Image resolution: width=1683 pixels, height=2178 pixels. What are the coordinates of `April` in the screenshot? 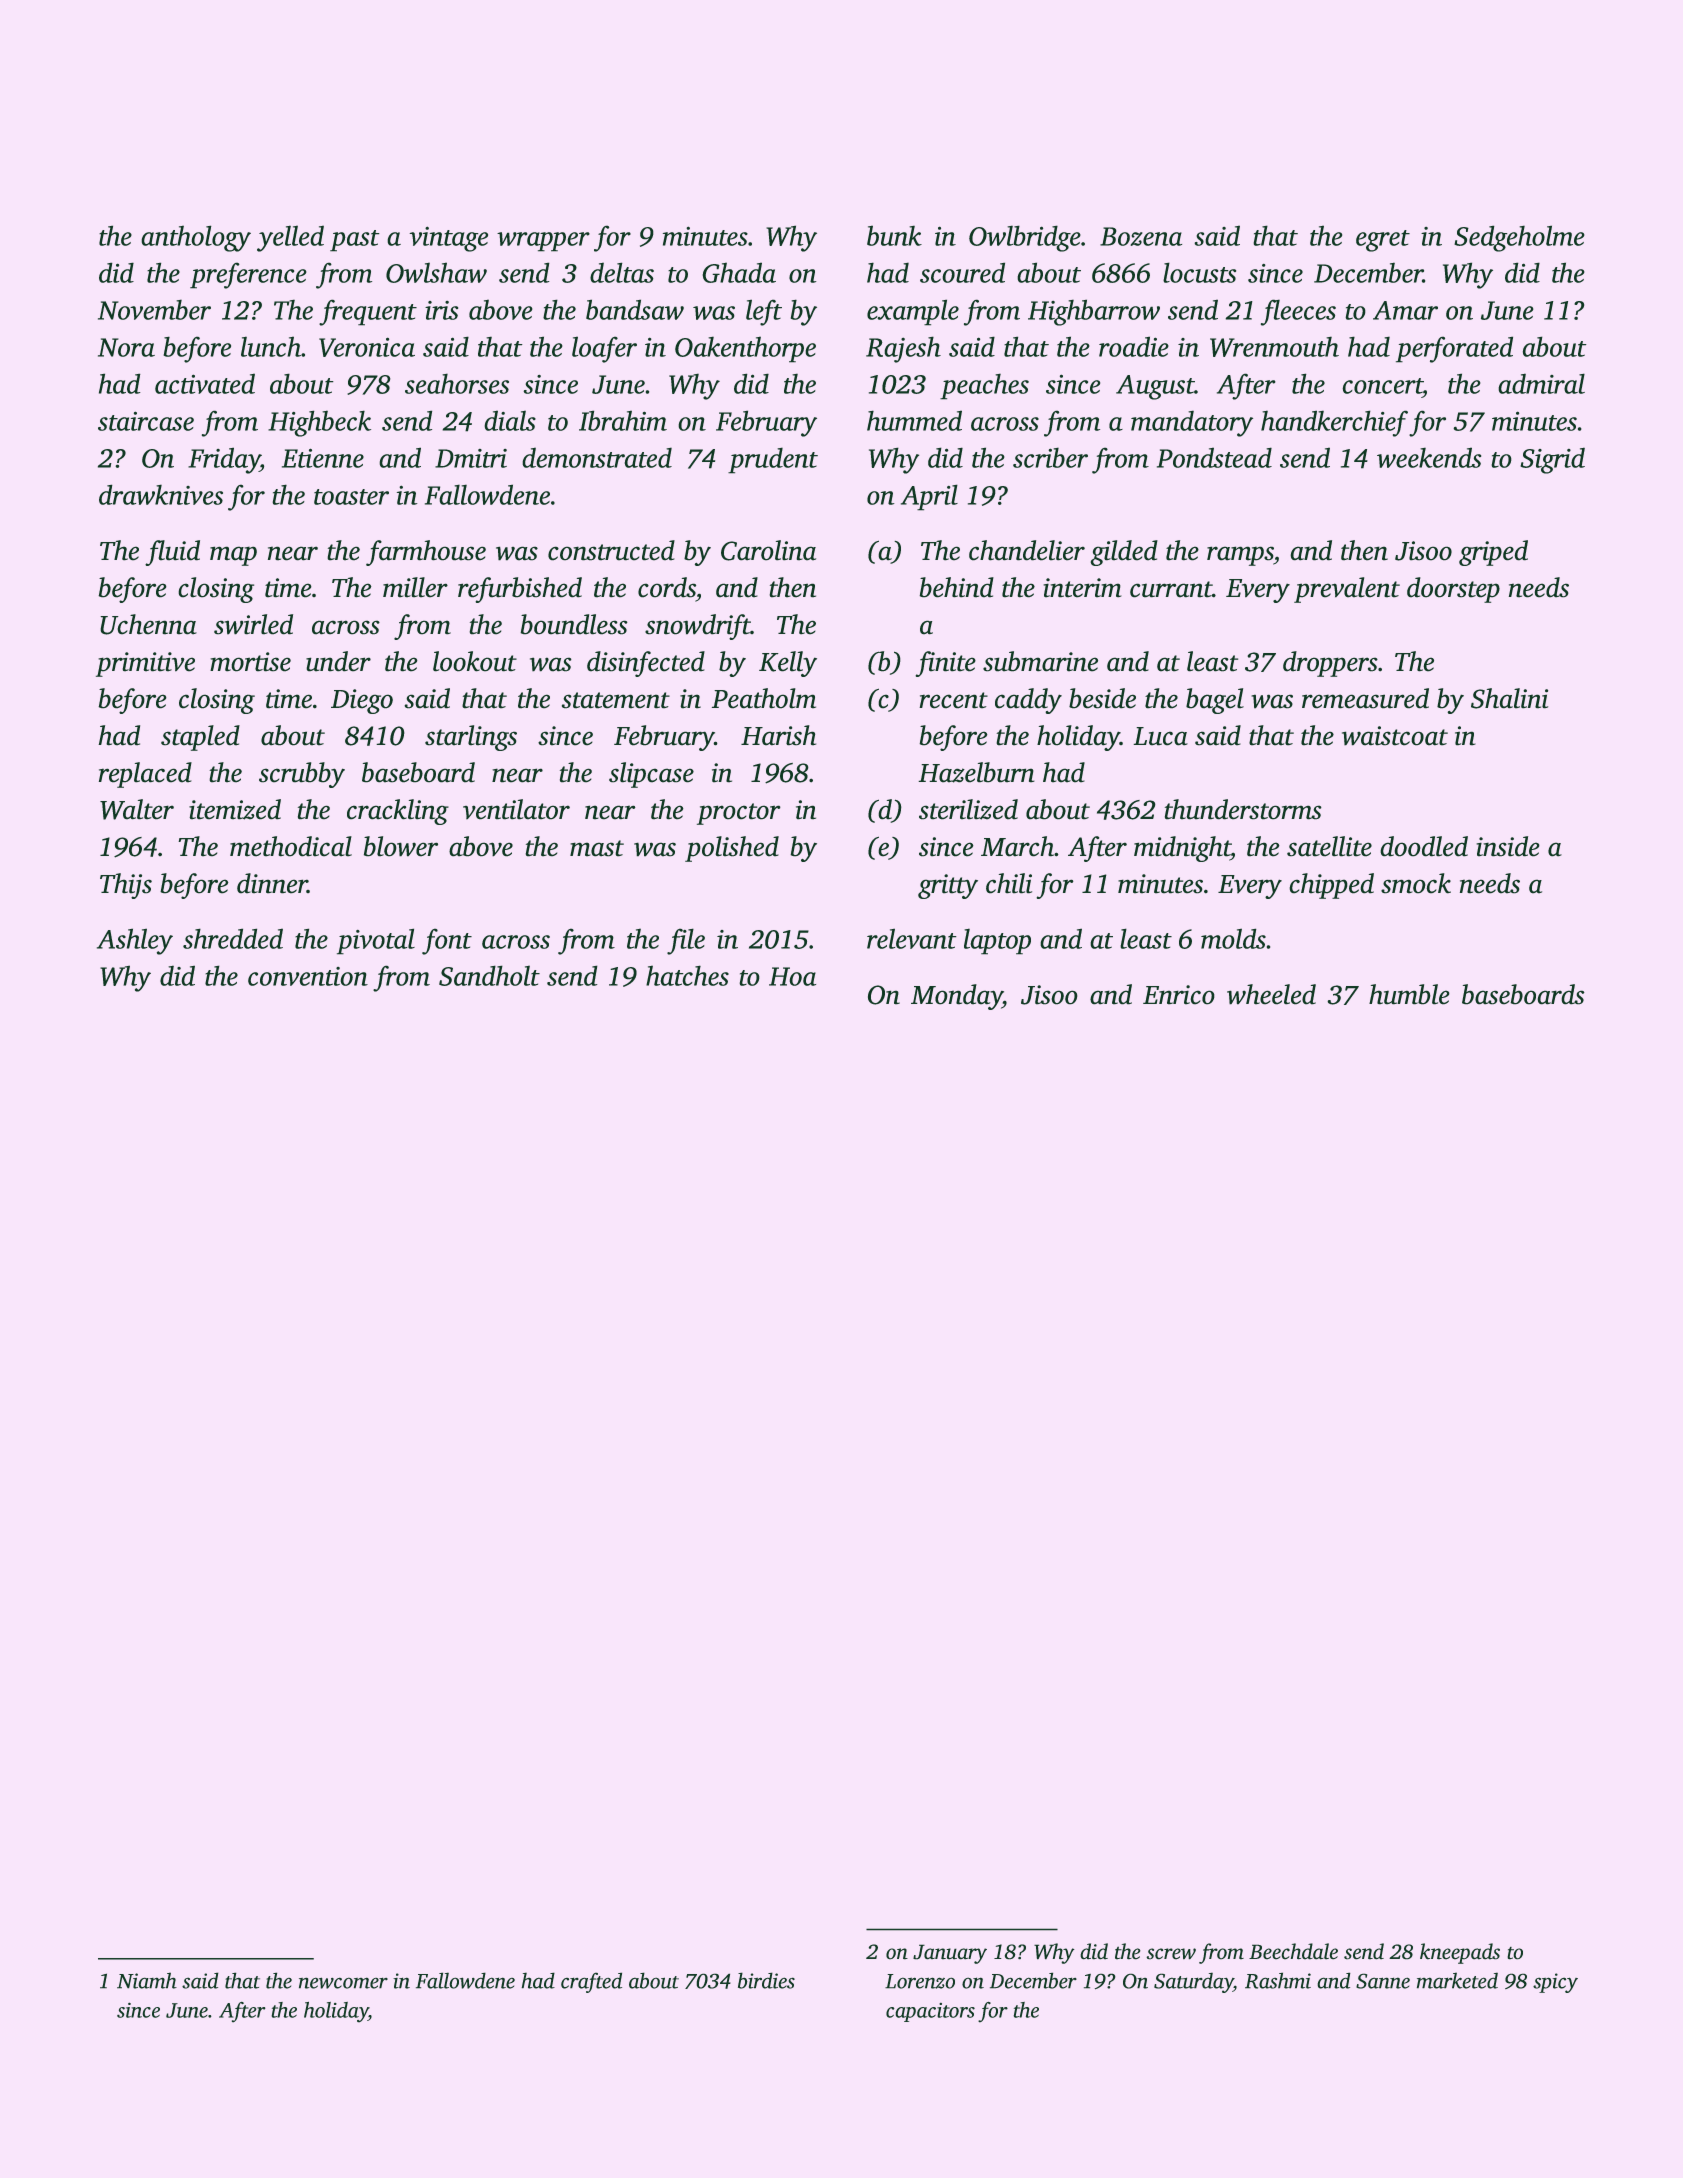 It's located at (929, 497).
